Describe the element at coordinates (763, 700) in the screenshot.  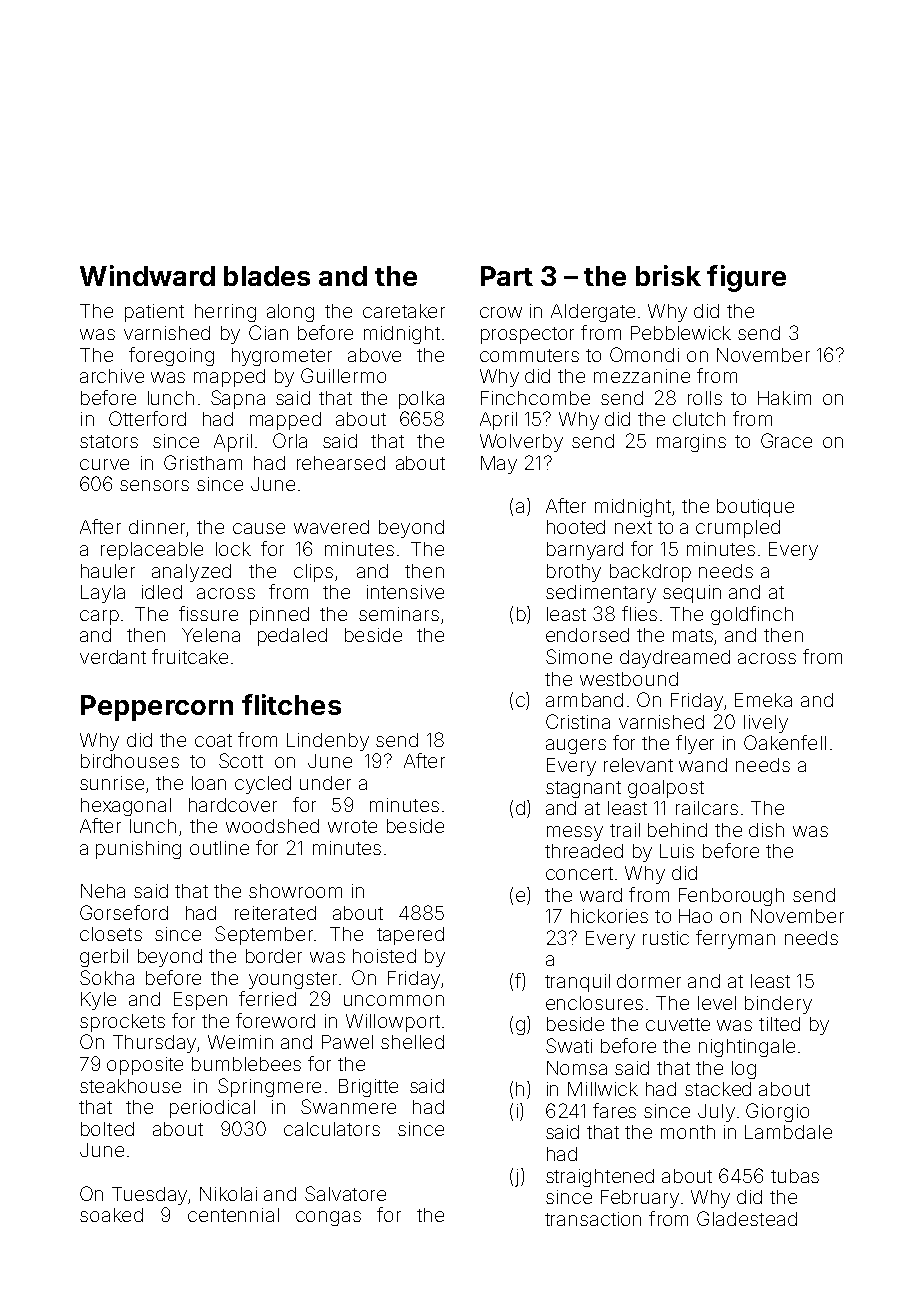
I see `Emeka` at that location.
